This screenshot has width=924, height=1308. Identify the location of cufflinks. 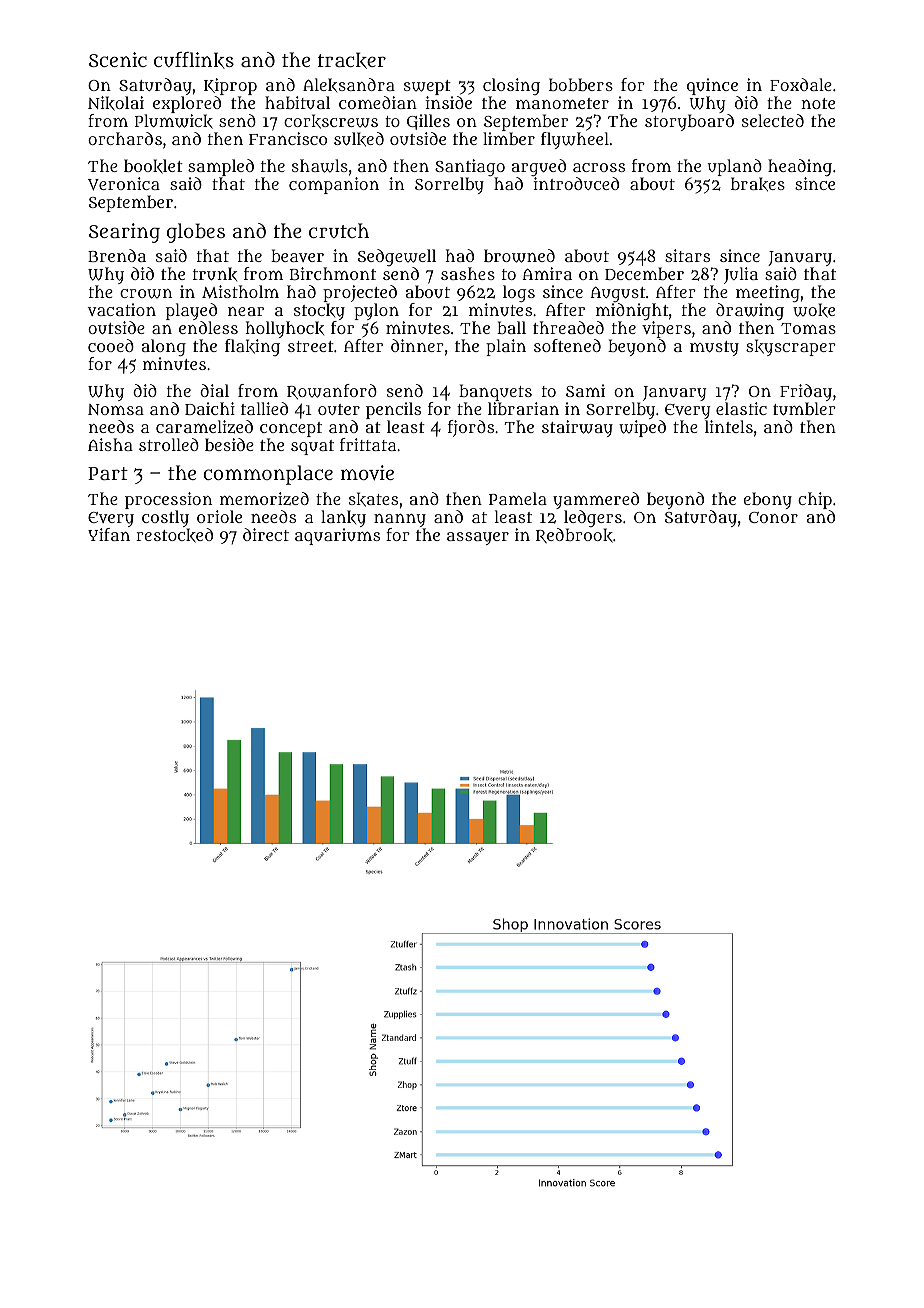
(194, 60).
